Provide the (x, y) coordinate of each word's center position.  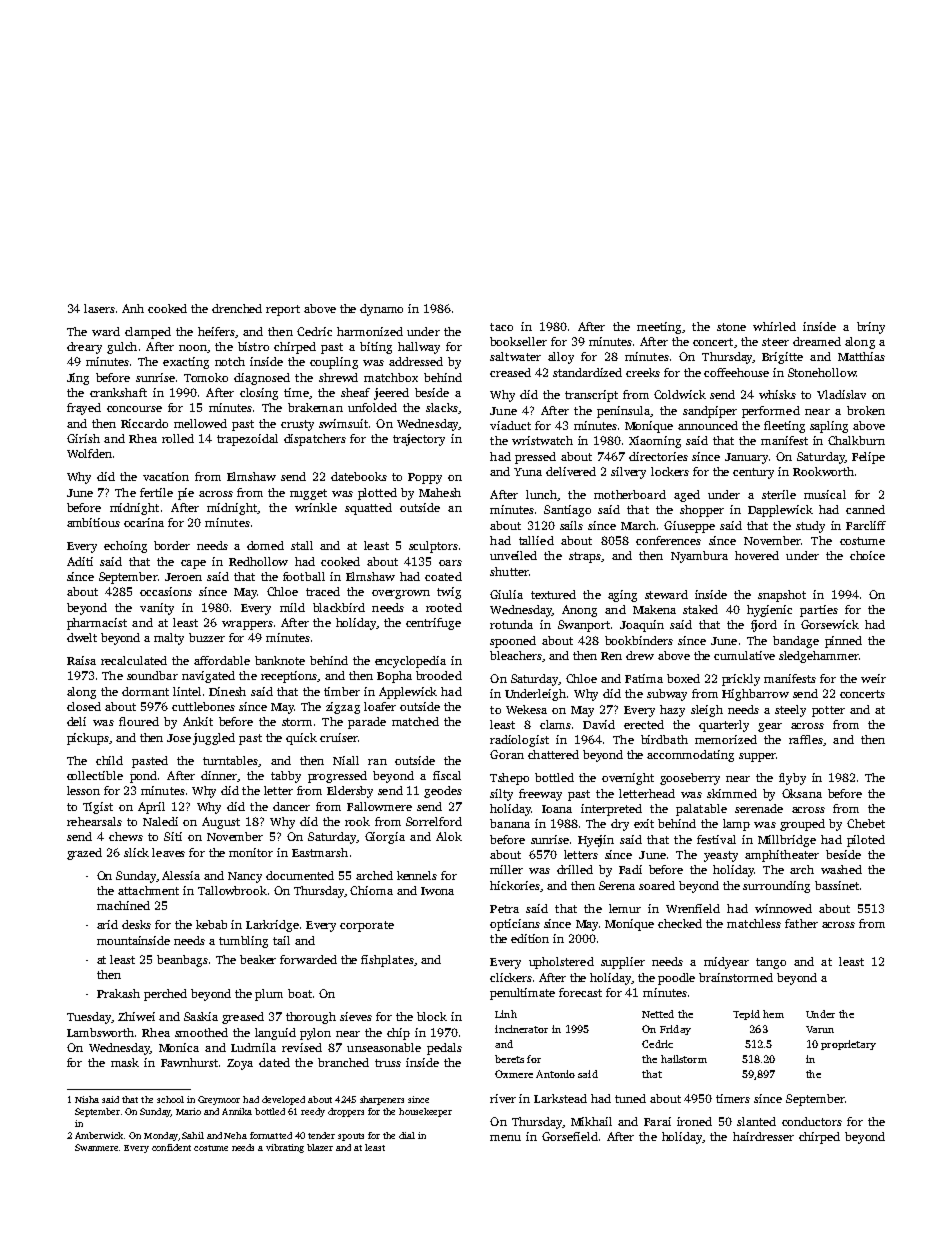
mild (292, 607)
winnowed (783, 908)
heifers (216, 331)
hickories (515, 885)
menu (505, 1138)
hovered (757, 555)
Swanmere (96, 1147)
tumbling (243, 942)
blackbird (339, 607)
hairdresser (763, 1136)
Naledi (160, 821)
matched (415, 721)
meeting (659, 328)
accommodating (690, 756)
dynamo (381, 310)
